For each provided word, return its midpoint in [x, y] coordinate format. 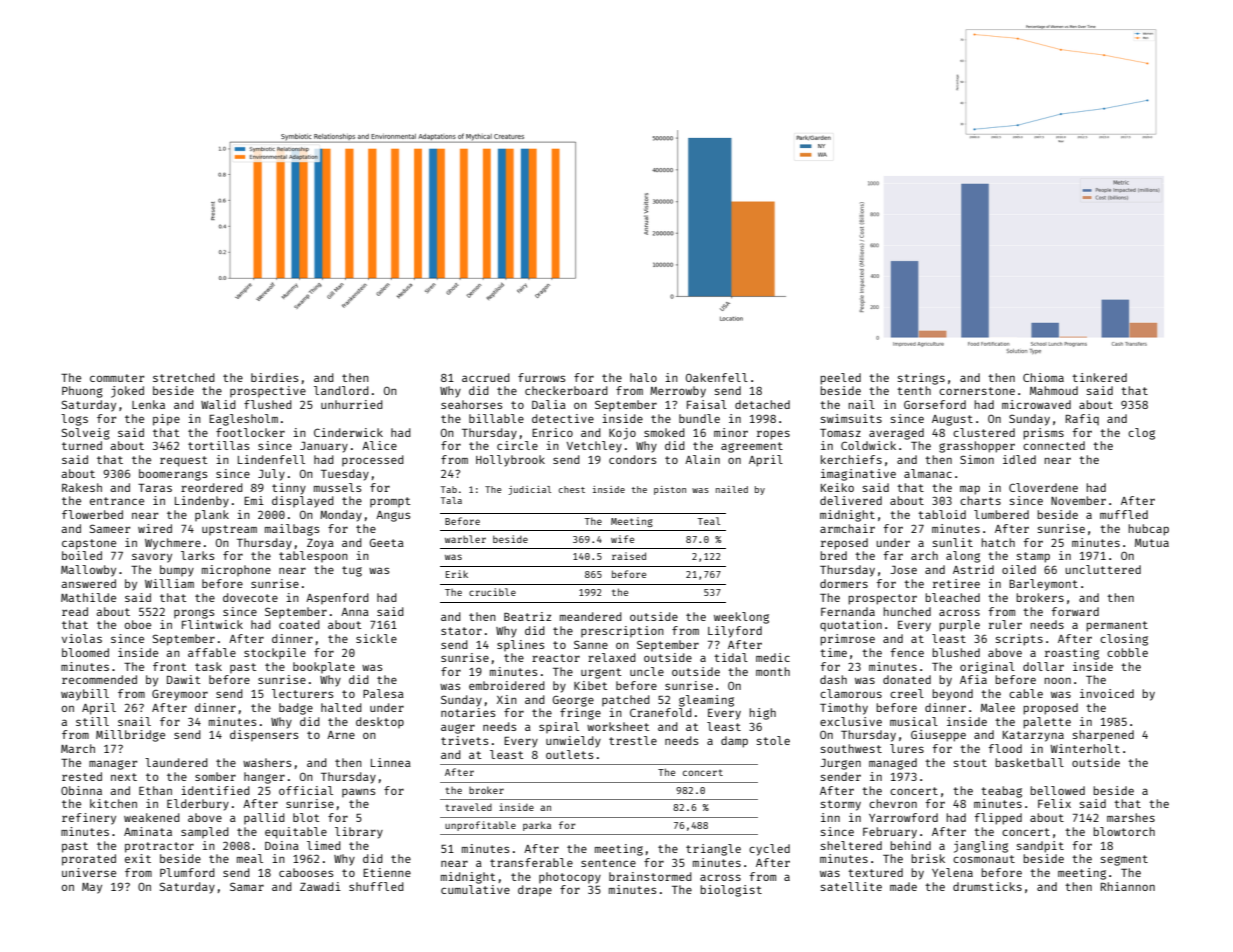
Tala [451, 500]
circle [517, 445]
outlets [569, 754]
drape [535, 890]
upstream [229, 530]
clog [1141, 434]
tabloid [942, 514]
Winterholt [1085, 748]
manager [113, 765]
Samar [247, 886]
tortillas [218, 445]
